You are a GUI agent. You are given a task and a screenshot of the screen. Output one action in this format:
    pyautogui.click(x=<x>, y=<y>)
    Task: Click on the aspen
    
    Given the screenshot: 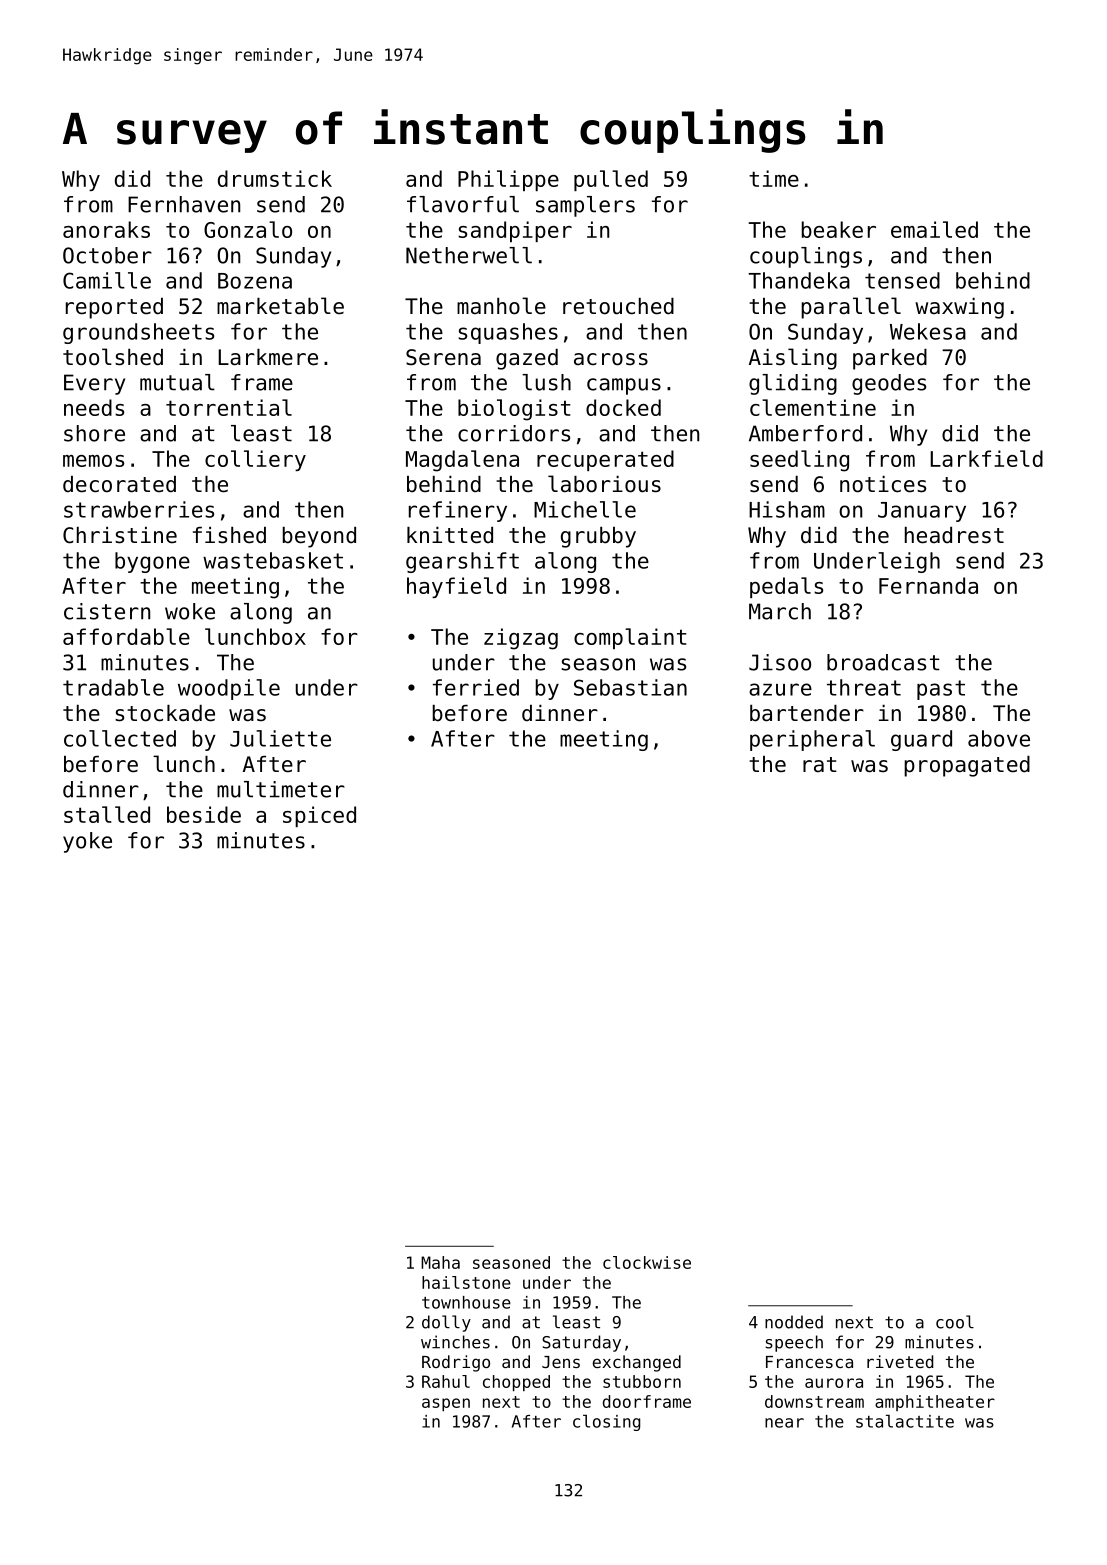 What is the action you would take?
    pyautogui.click(x=446, y=1404)
